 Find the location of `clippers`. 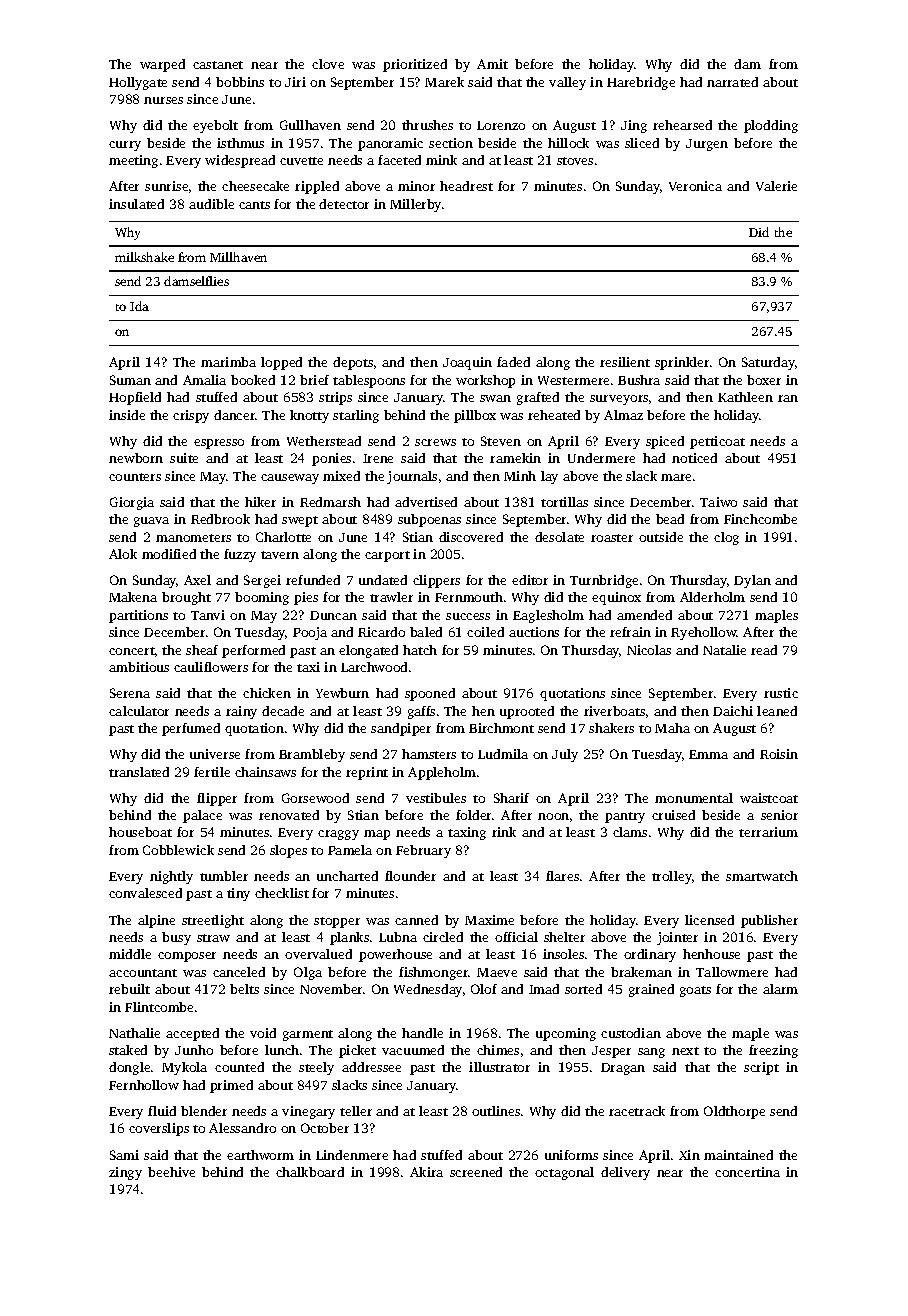

clippers is located at coordinates (436, 581).
